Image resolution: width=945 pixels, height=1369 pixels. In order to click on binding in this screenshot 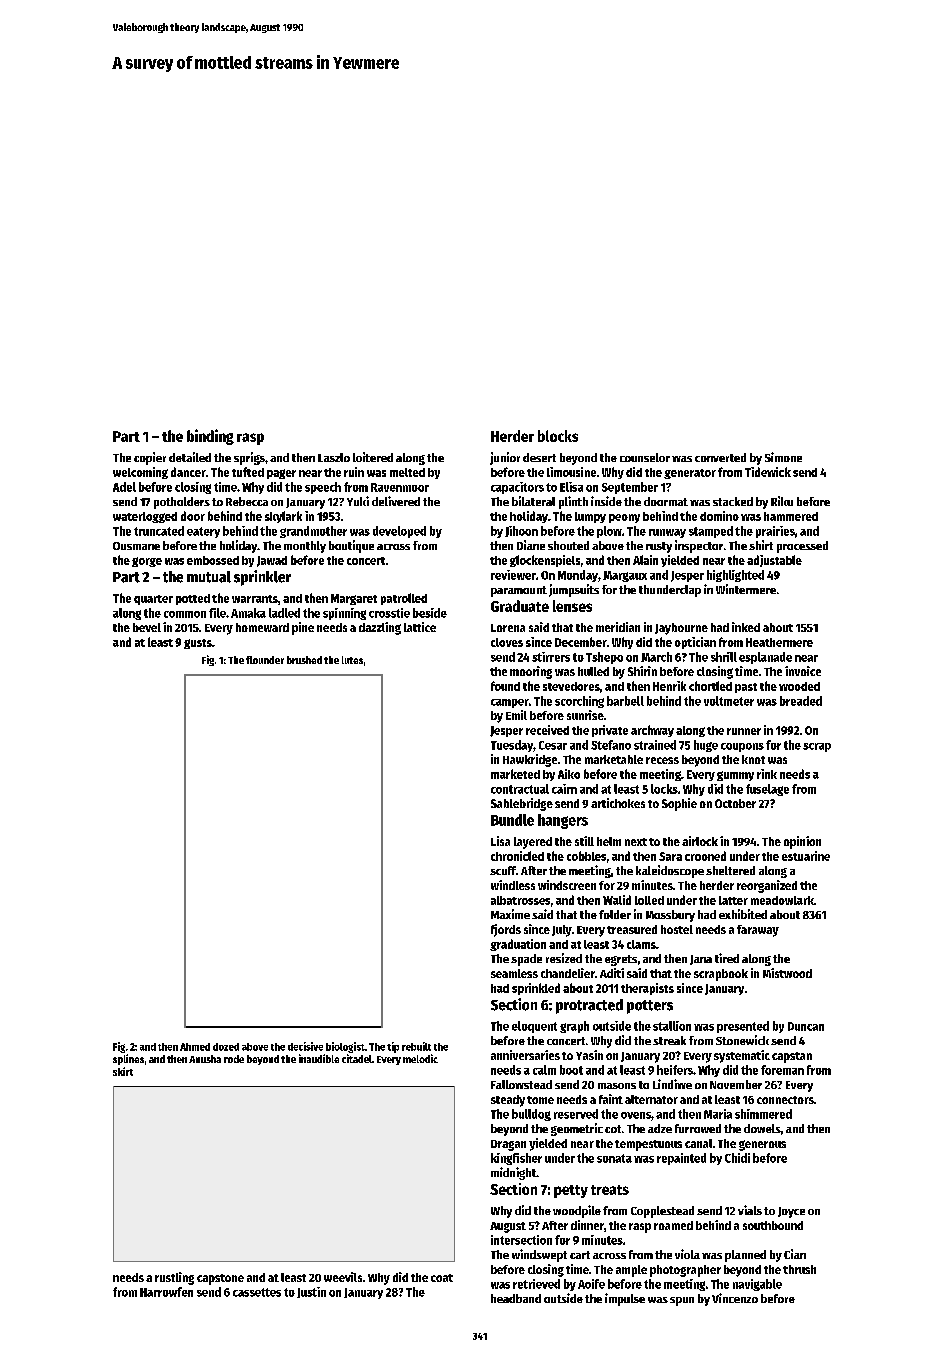, I will do `click(210, 437)`.
